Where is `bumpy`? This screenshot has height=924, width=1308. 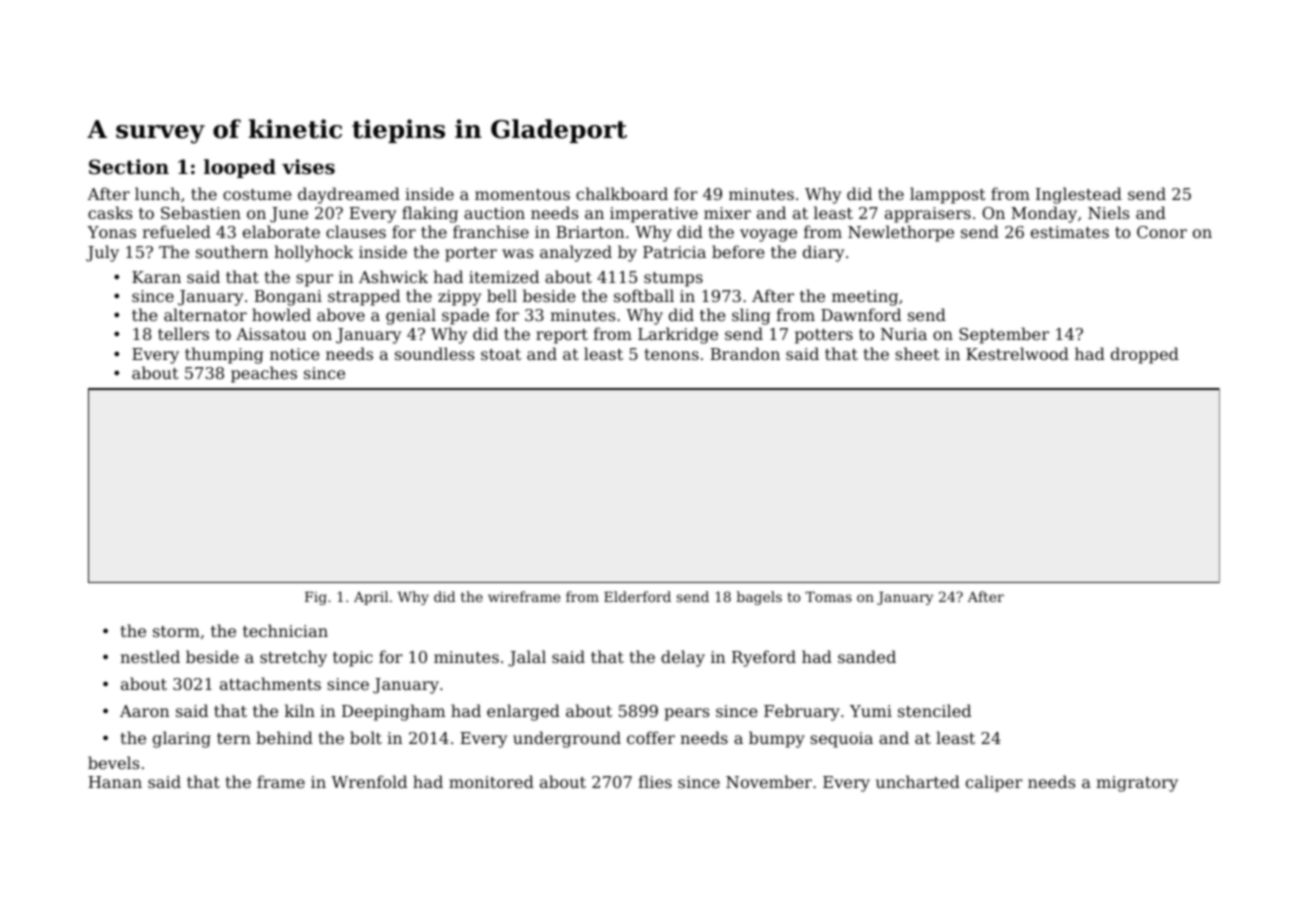 bumpy is located at coordinates (777, 739).
